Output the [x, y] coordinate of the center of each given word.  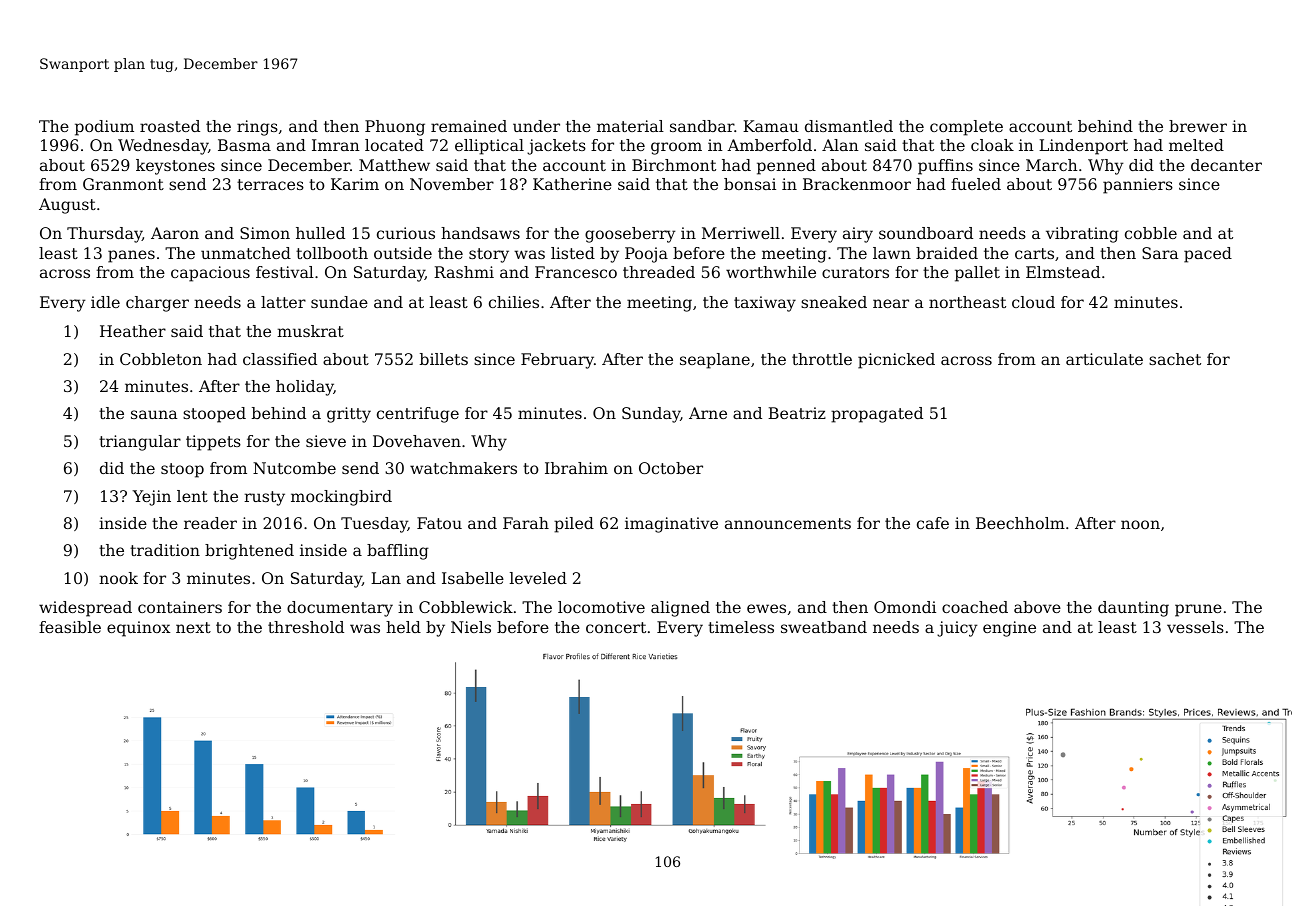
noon [1140, 524]
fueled [976, 184]
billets [444, 359]
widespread [85, 609]
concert [616, 627]
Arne [708, 413]
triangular [140, 443]
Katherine [572, 184]
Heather [133, 331]
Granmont [123, 184]
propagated [877, 415]
